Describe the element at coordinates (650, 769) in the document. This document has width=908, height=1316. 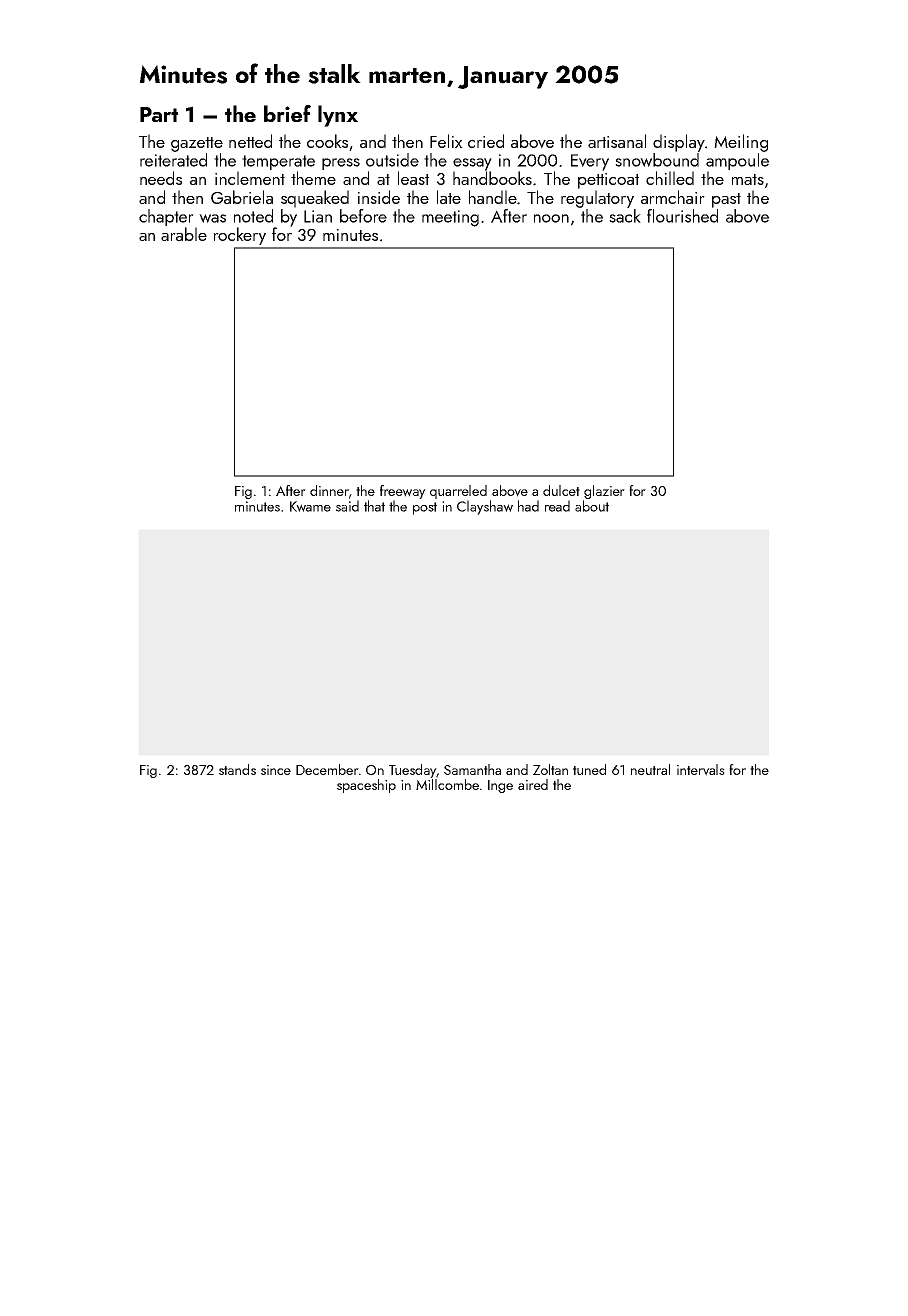
I see `neutral` at that location.
